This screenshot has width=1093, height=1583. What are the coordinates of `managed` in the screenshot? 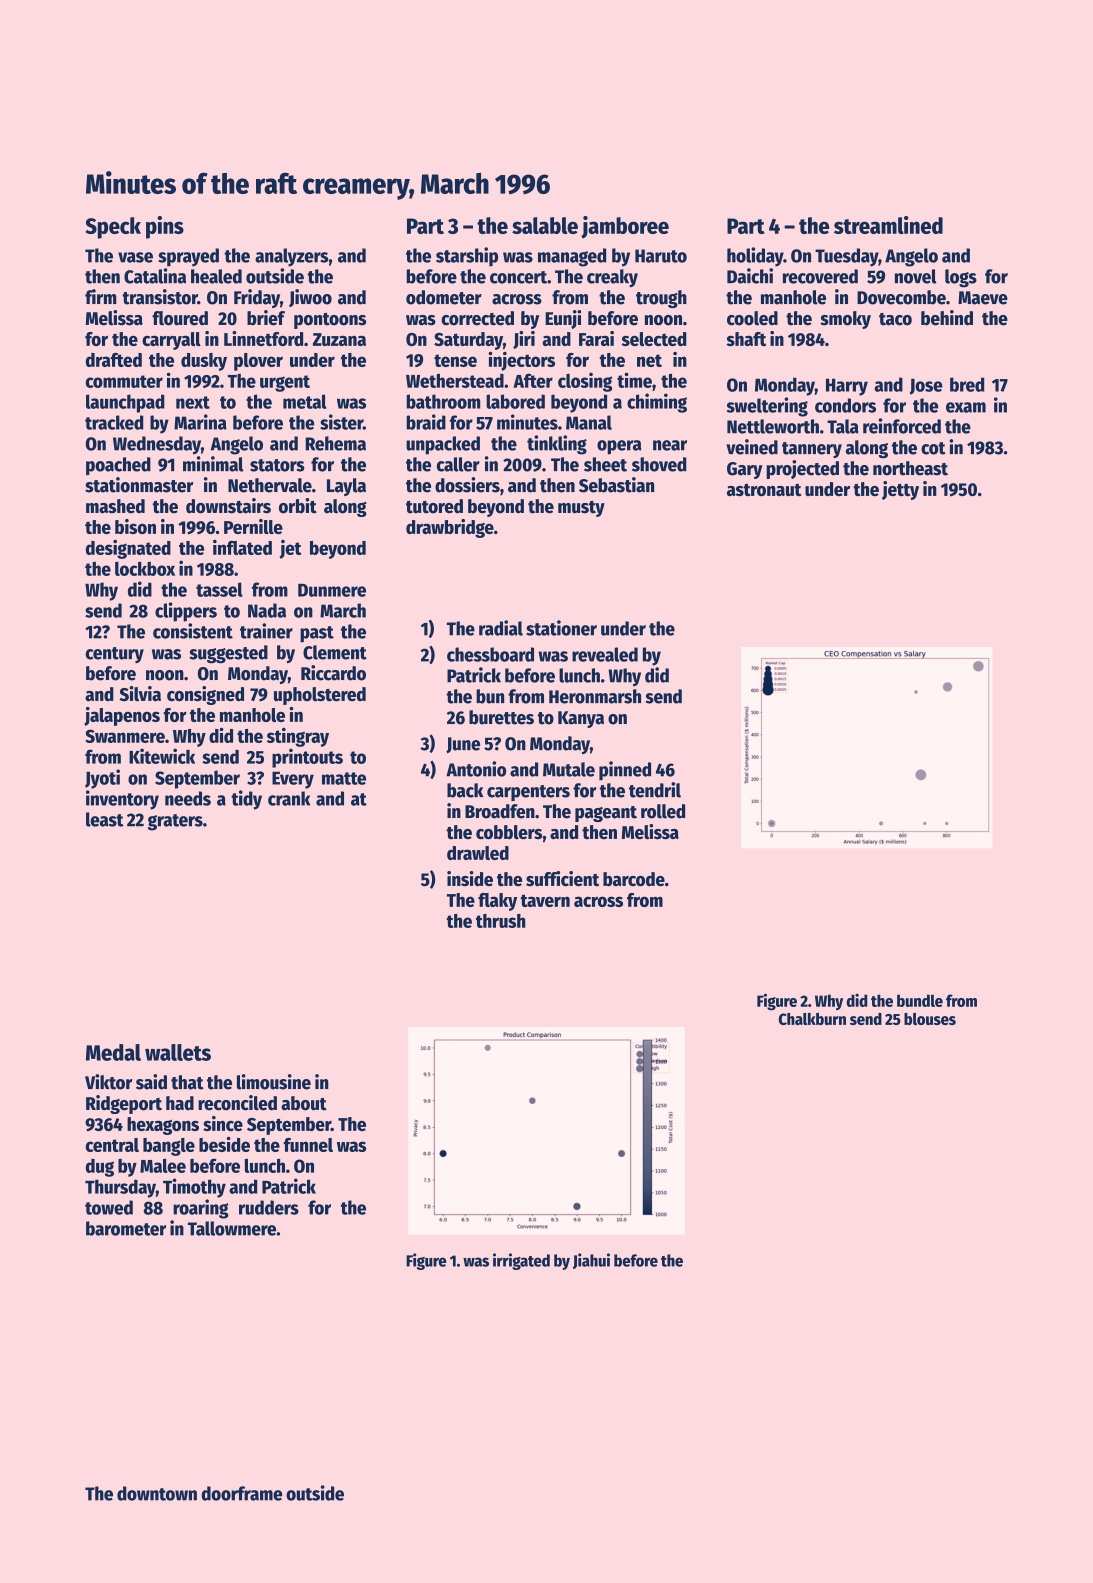 It's located at (572, 257).
